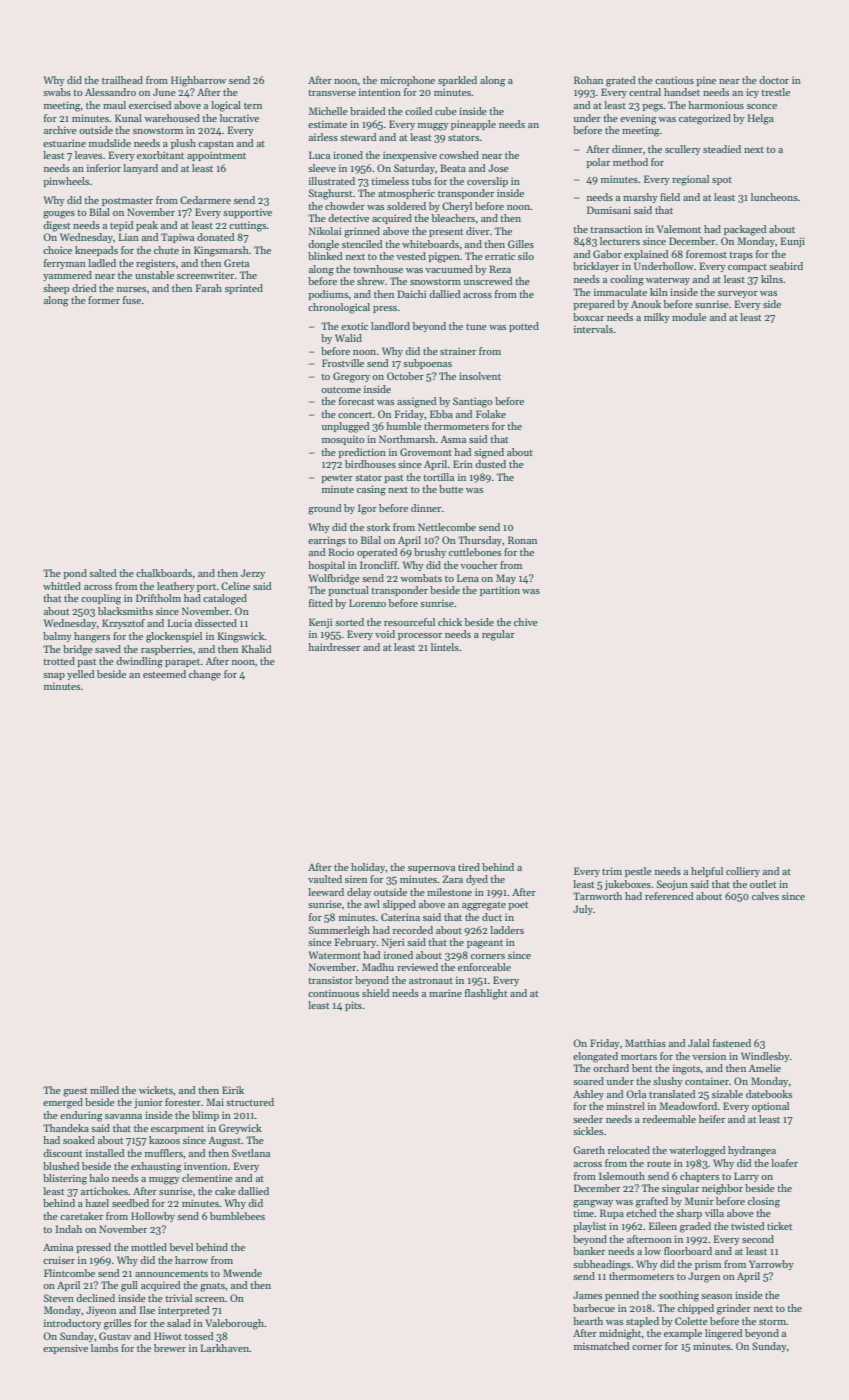  I want to click on coupling, so click(101, 599).
